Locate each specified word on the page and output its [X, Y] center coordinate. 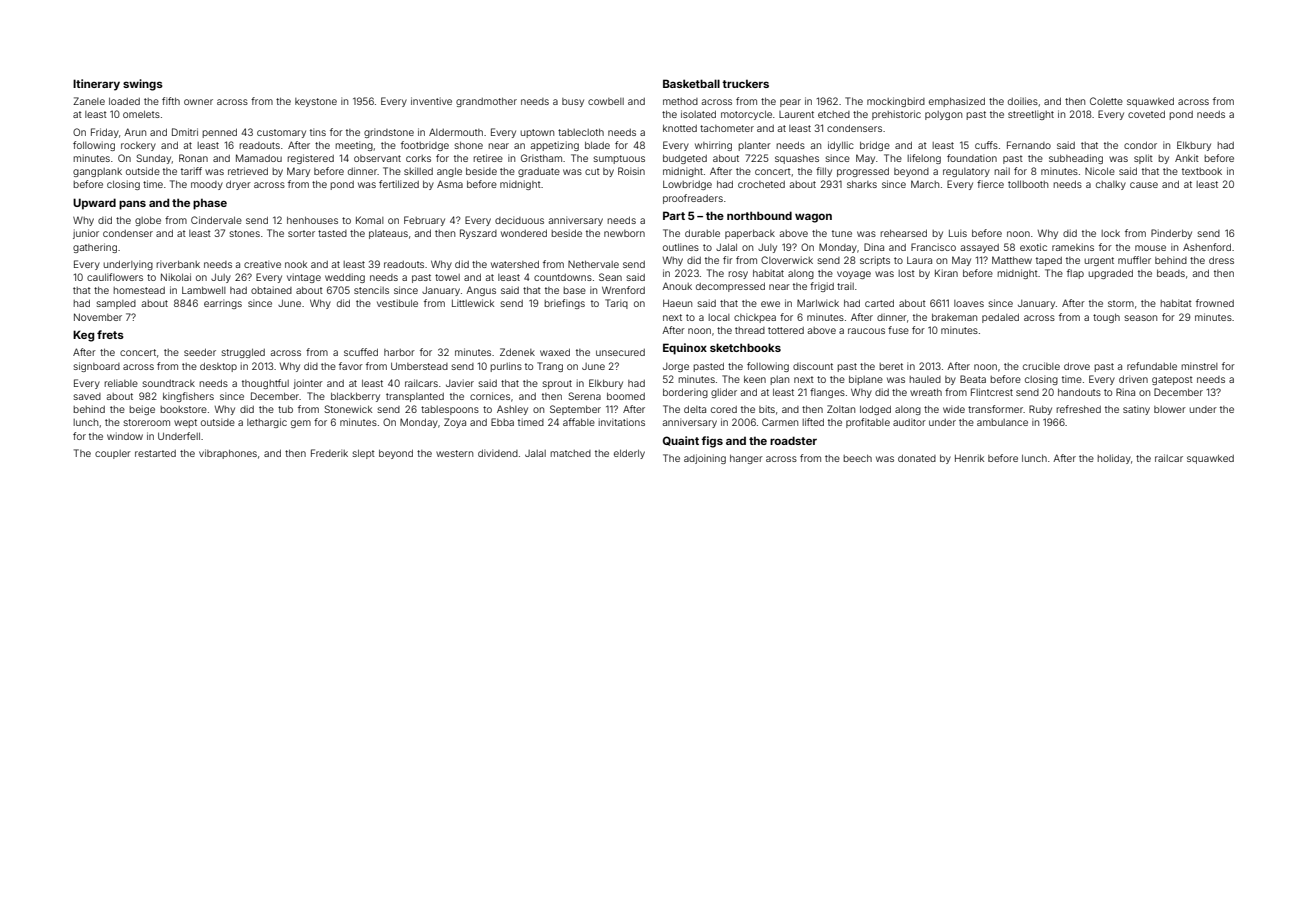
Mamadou [259, 158]
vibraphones [228, 454]
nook [296, 264]
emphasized [957, 102]
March [925, 184]
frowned [1215, 303]
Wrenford [623, 290]
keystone [316, 102]
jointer [308, 384]
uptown [537, 133]
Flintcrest [992, 392]
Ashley [512, 410]
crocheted [761, 184]
